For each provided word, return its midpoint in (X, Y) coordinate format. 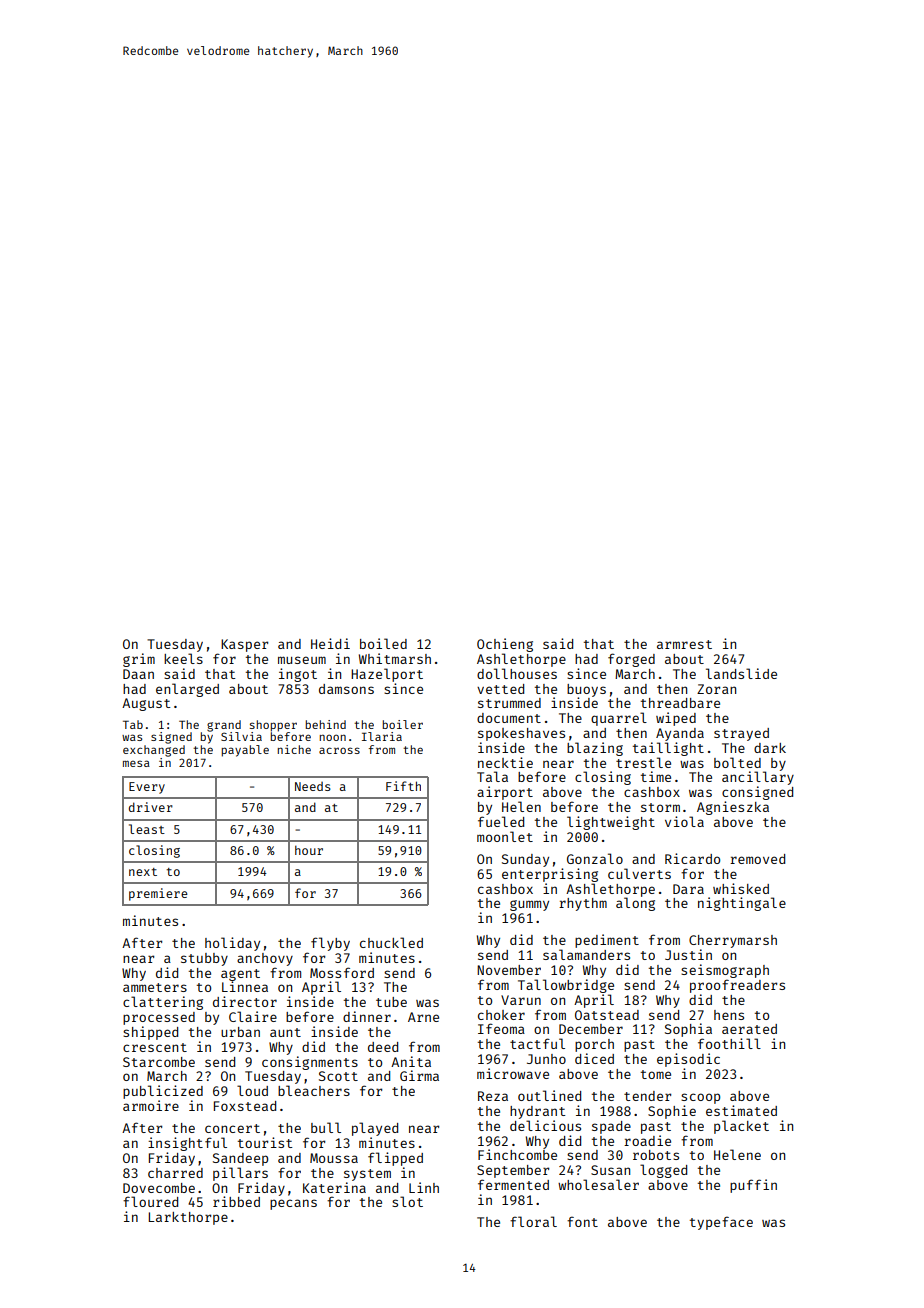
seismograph (725, 971)
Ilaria (382, 736)
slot (407, 1201)
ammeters (155, 987)
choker (501, 1015)
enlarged (187, 690)
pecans (293, 1204)
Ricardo (692, 858)
